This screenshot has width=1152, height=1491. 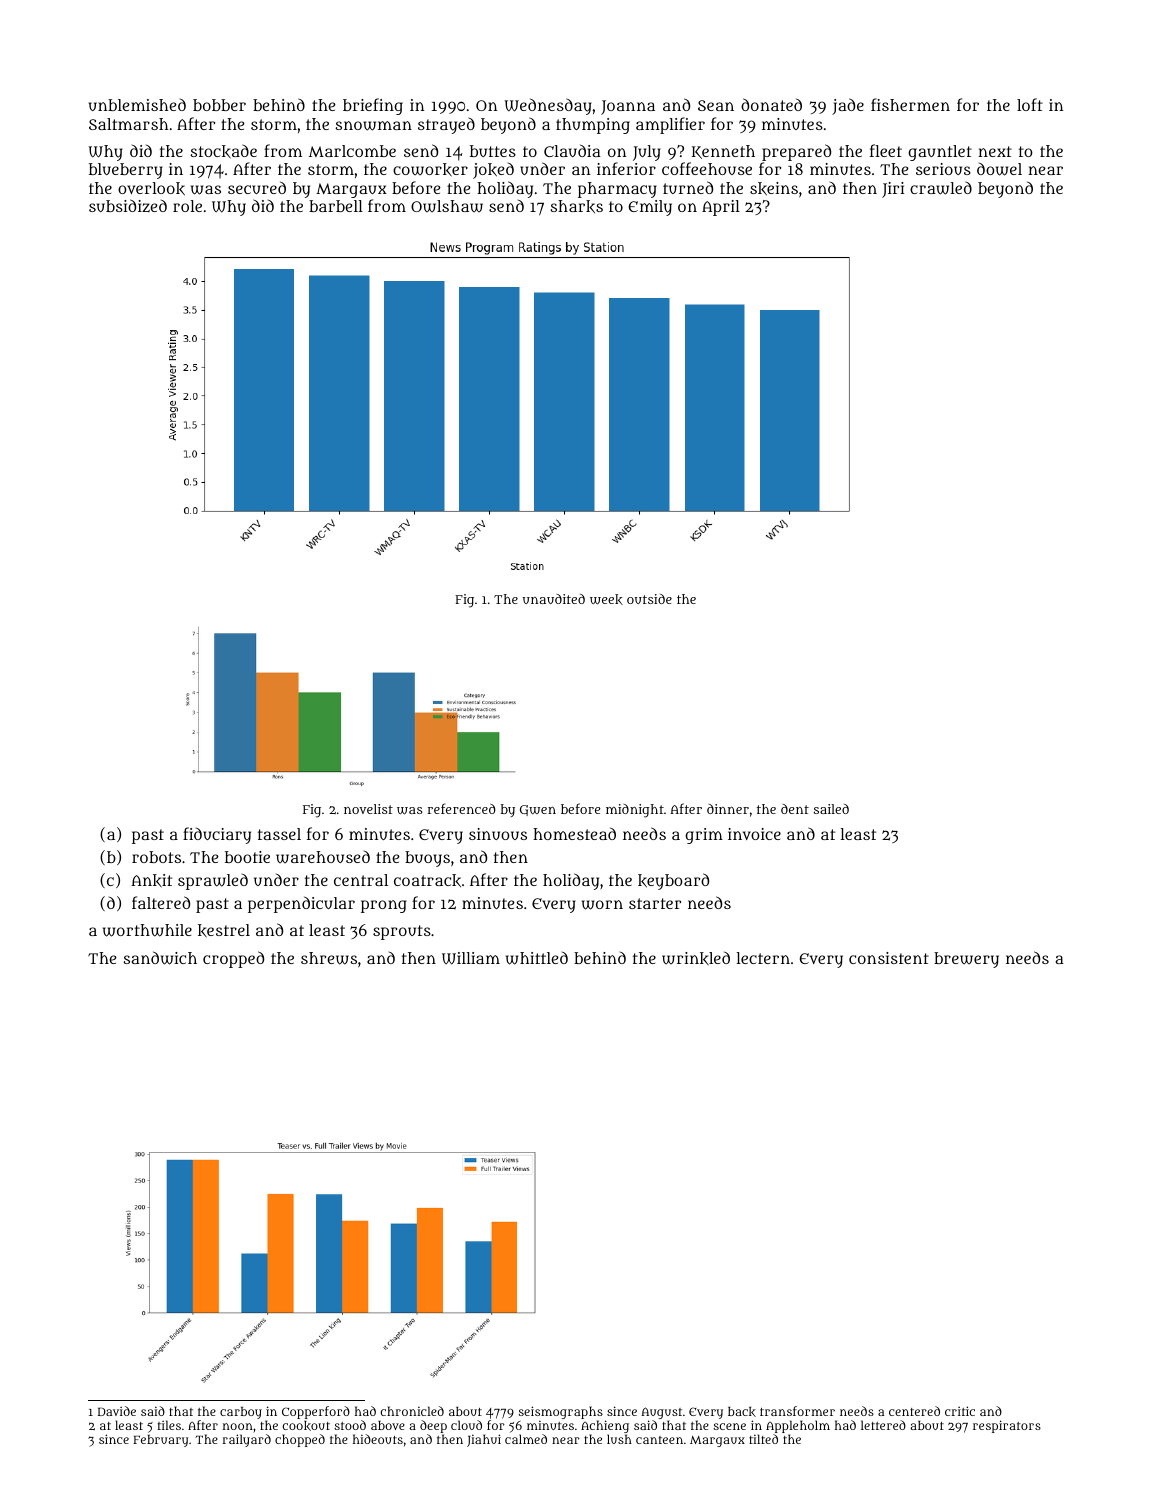 I want to click on sailed, so click(x=831, y=809).
